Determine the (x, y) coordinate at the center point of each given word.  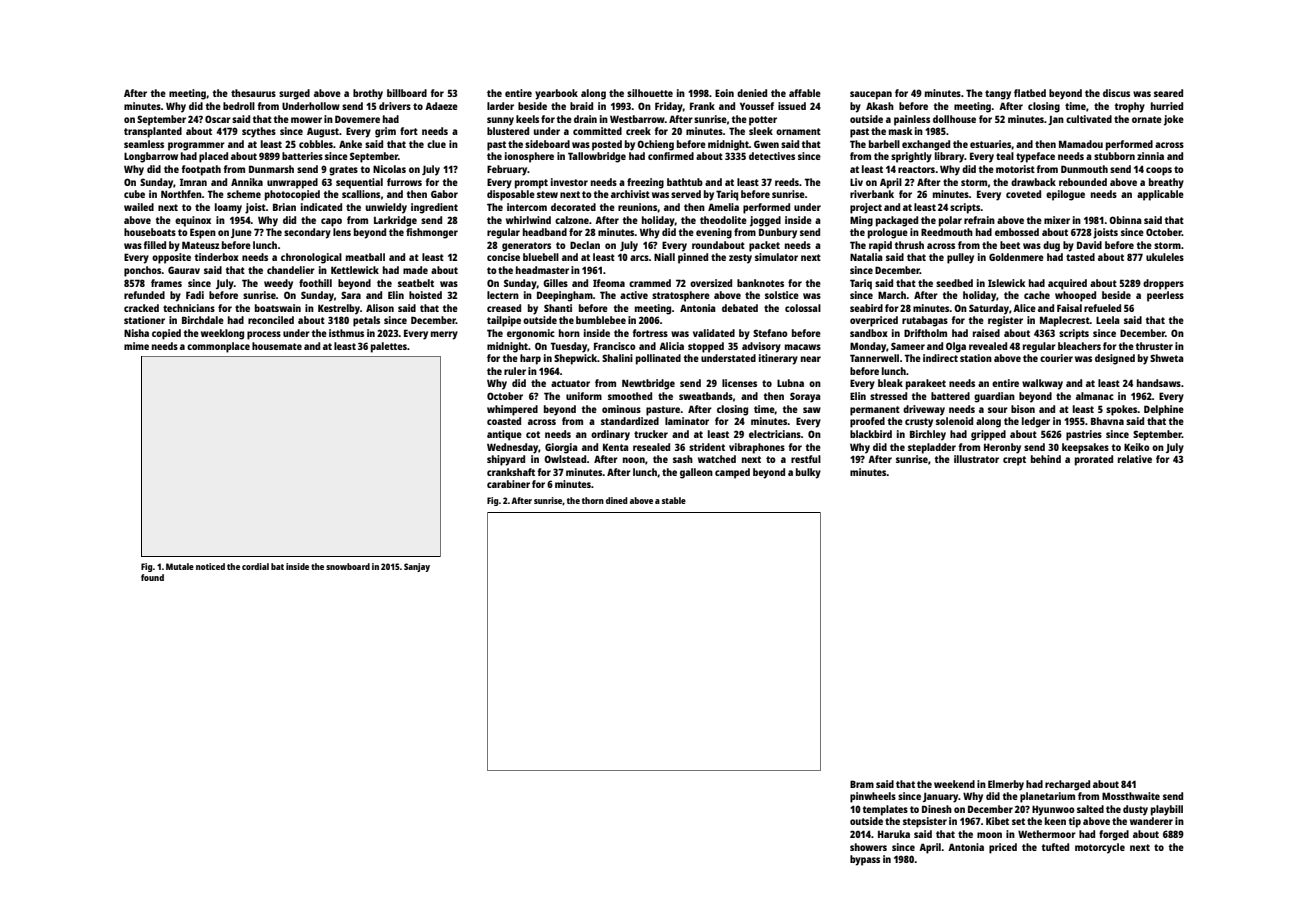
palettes (389, 347)
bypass (865, 860)
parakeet (926, 384)
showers (868, 847)
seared (1168, 93)
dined (617, 500)
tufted (1055, 847)
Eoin (724, 93)
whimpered (512, 410)
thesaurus (253, 93)
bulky (808, 473)
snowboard (348, 566)
